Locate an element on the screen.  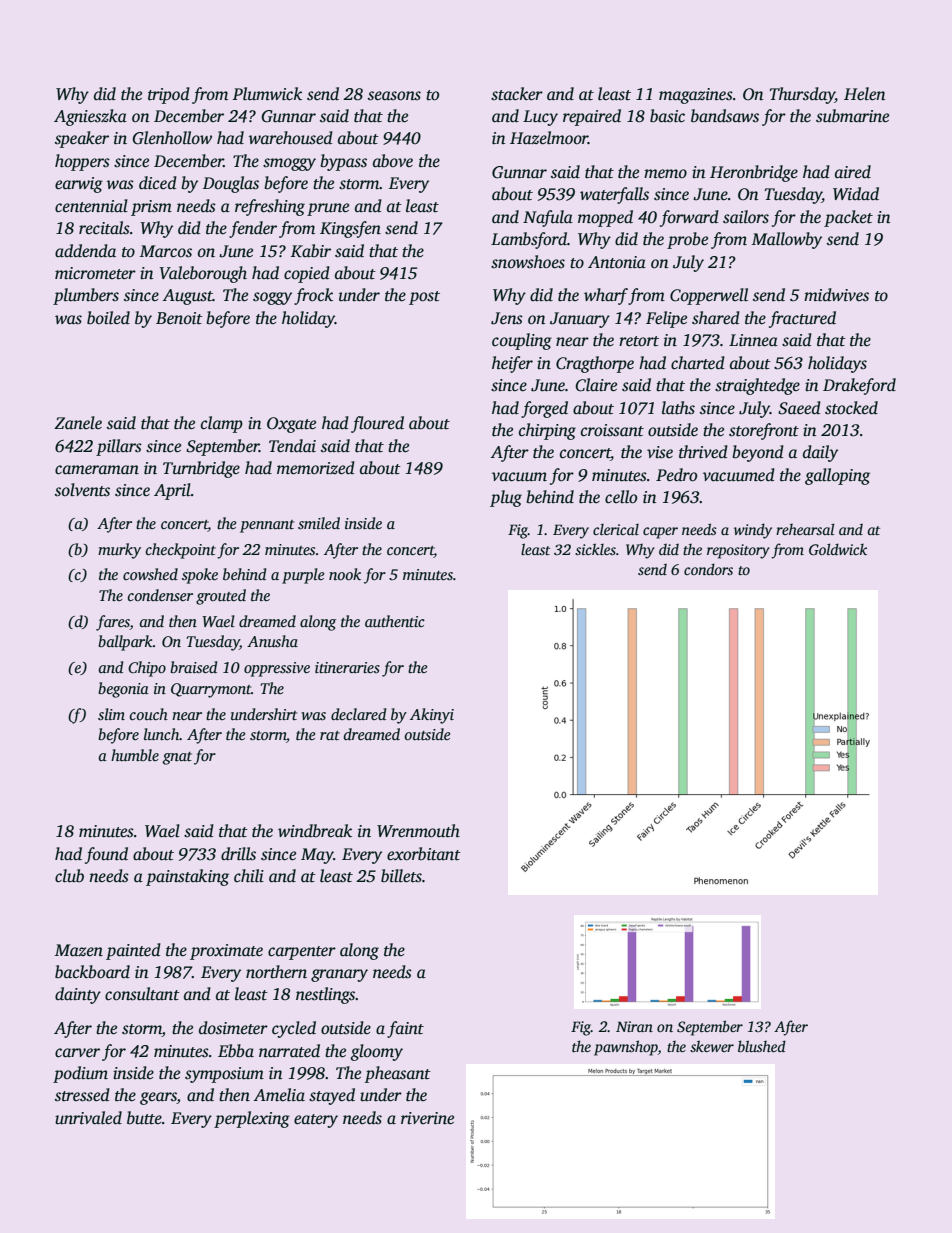
drills is located at coordinates (238, 854).
